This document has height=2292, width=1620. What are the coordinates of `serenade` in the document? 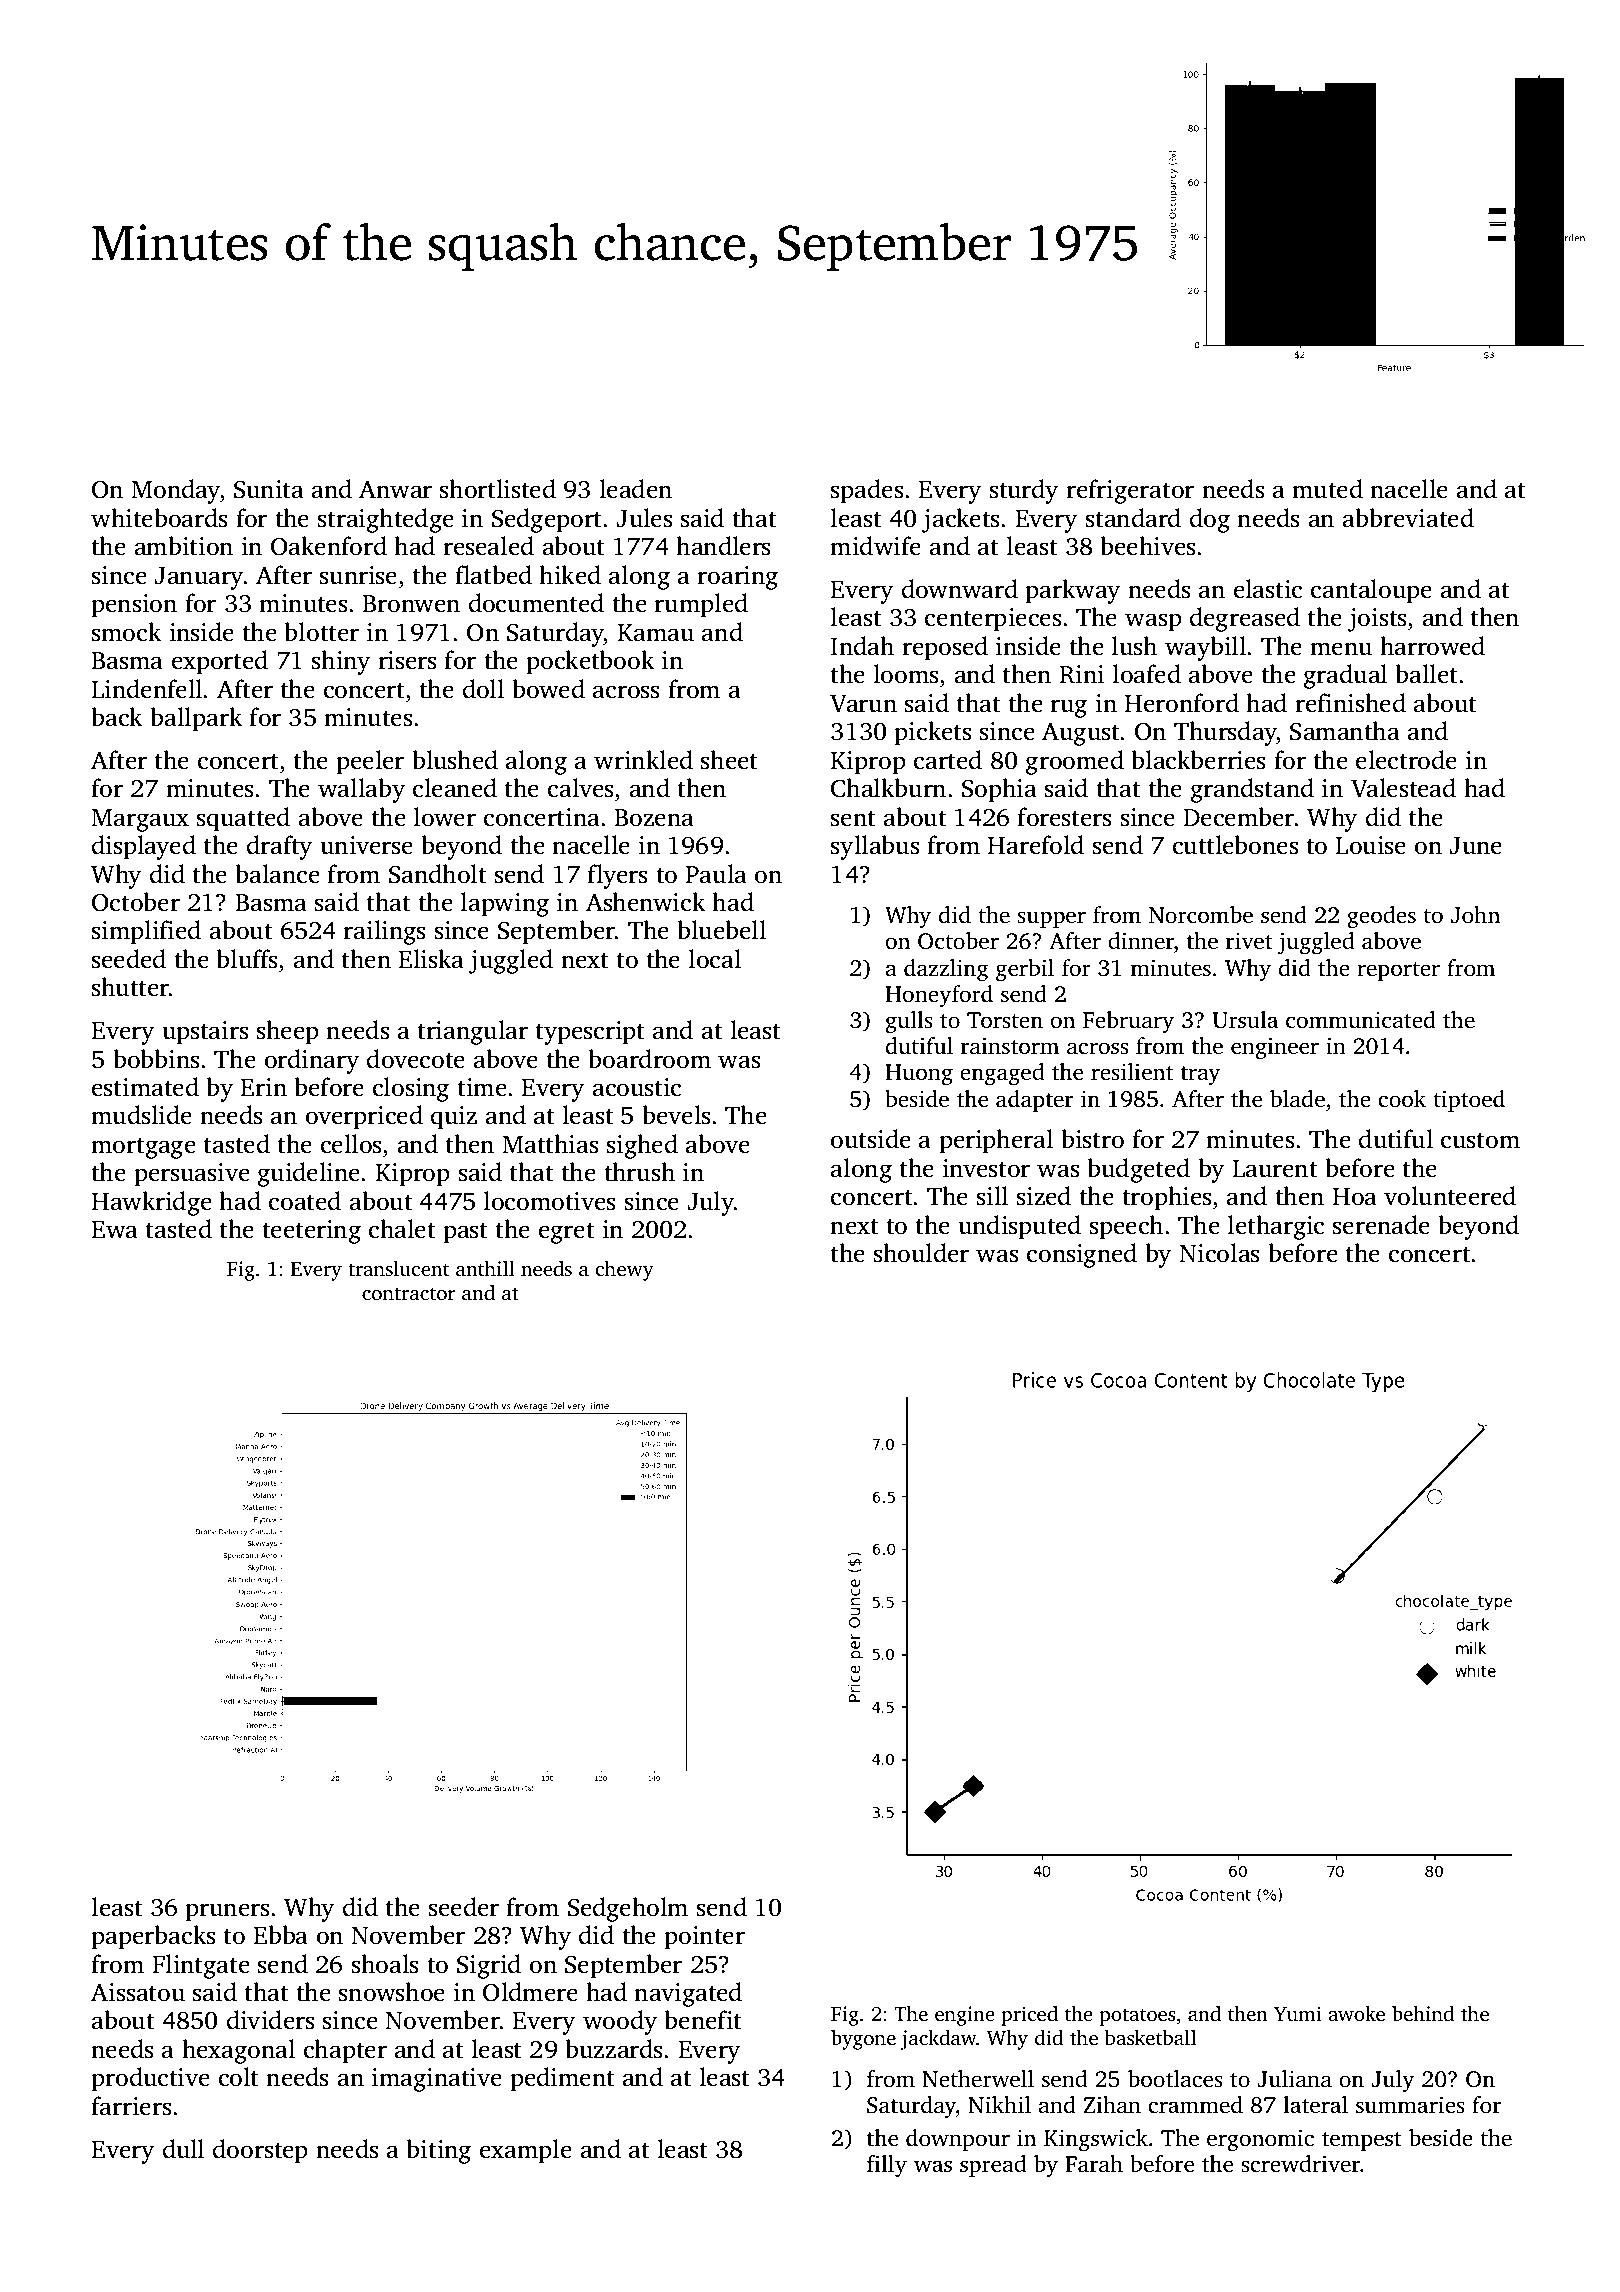 It's located at (1381, 1225).
